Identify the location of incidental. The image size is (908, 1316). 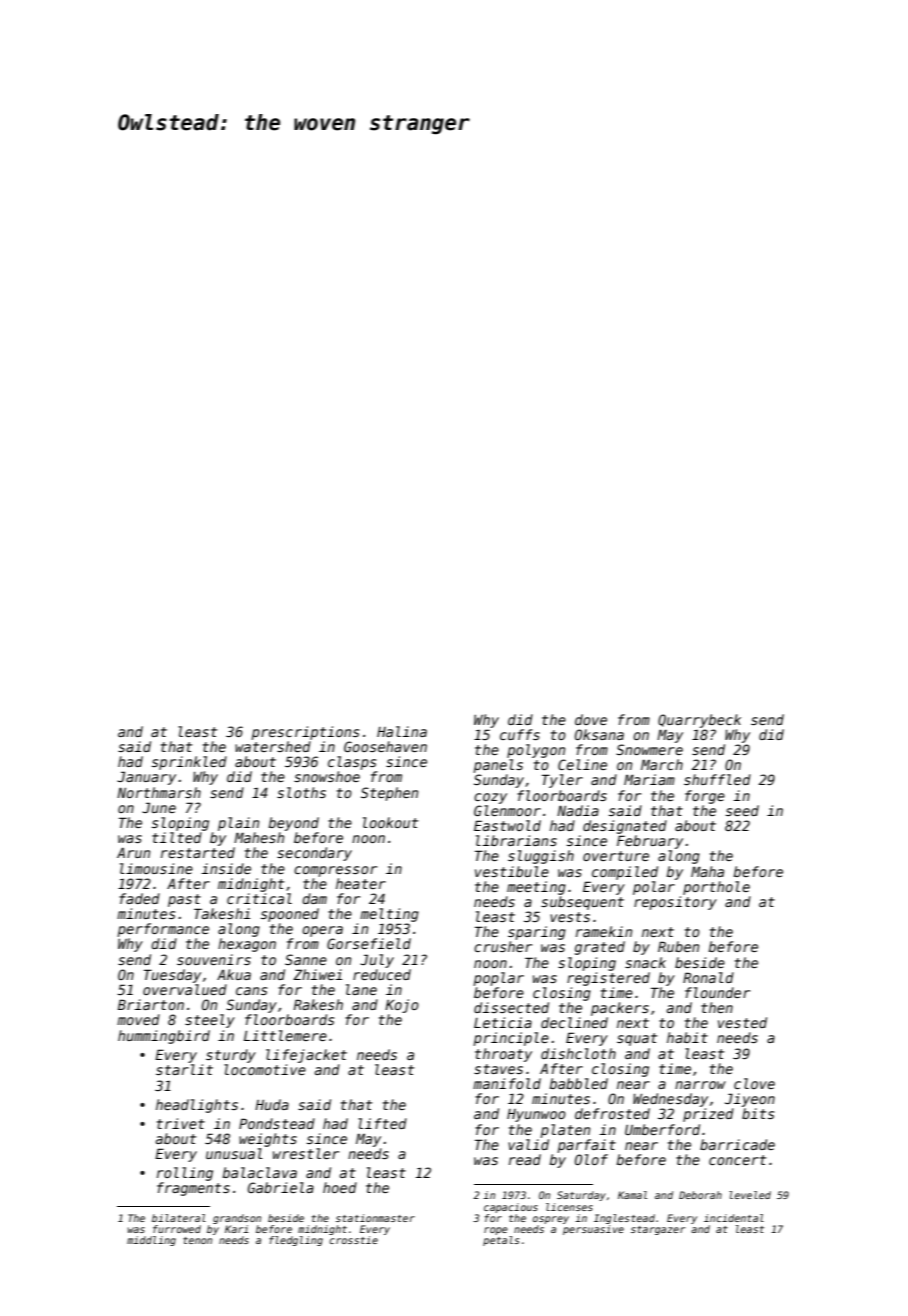
(734, 1218).
